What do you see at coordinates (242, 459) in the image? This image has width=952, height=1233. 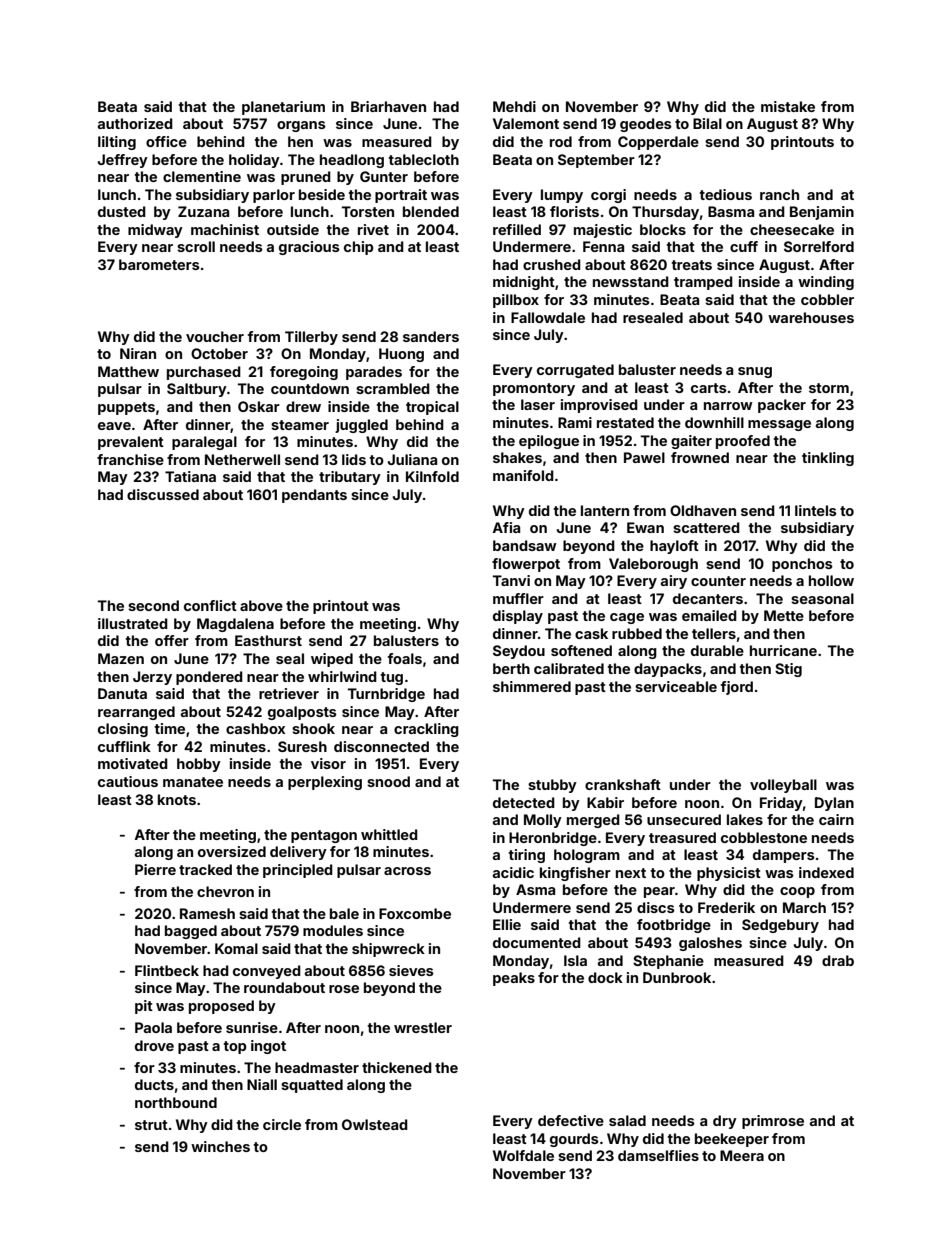 I see `Netherwell` at bounding box center [242, 459].
